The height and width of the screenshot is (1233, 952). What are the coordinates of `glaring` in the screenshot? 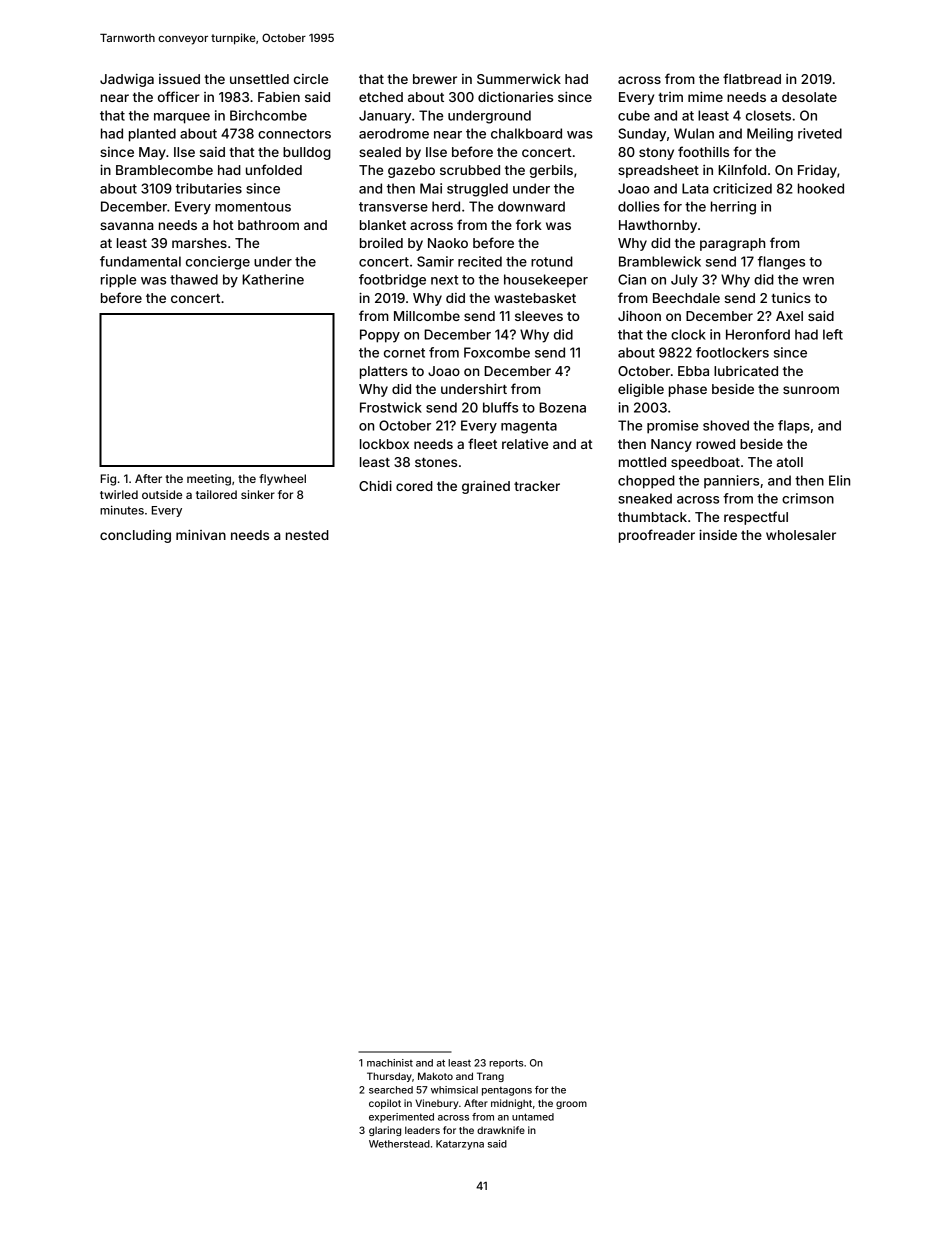 It's located at (385, 1131).
